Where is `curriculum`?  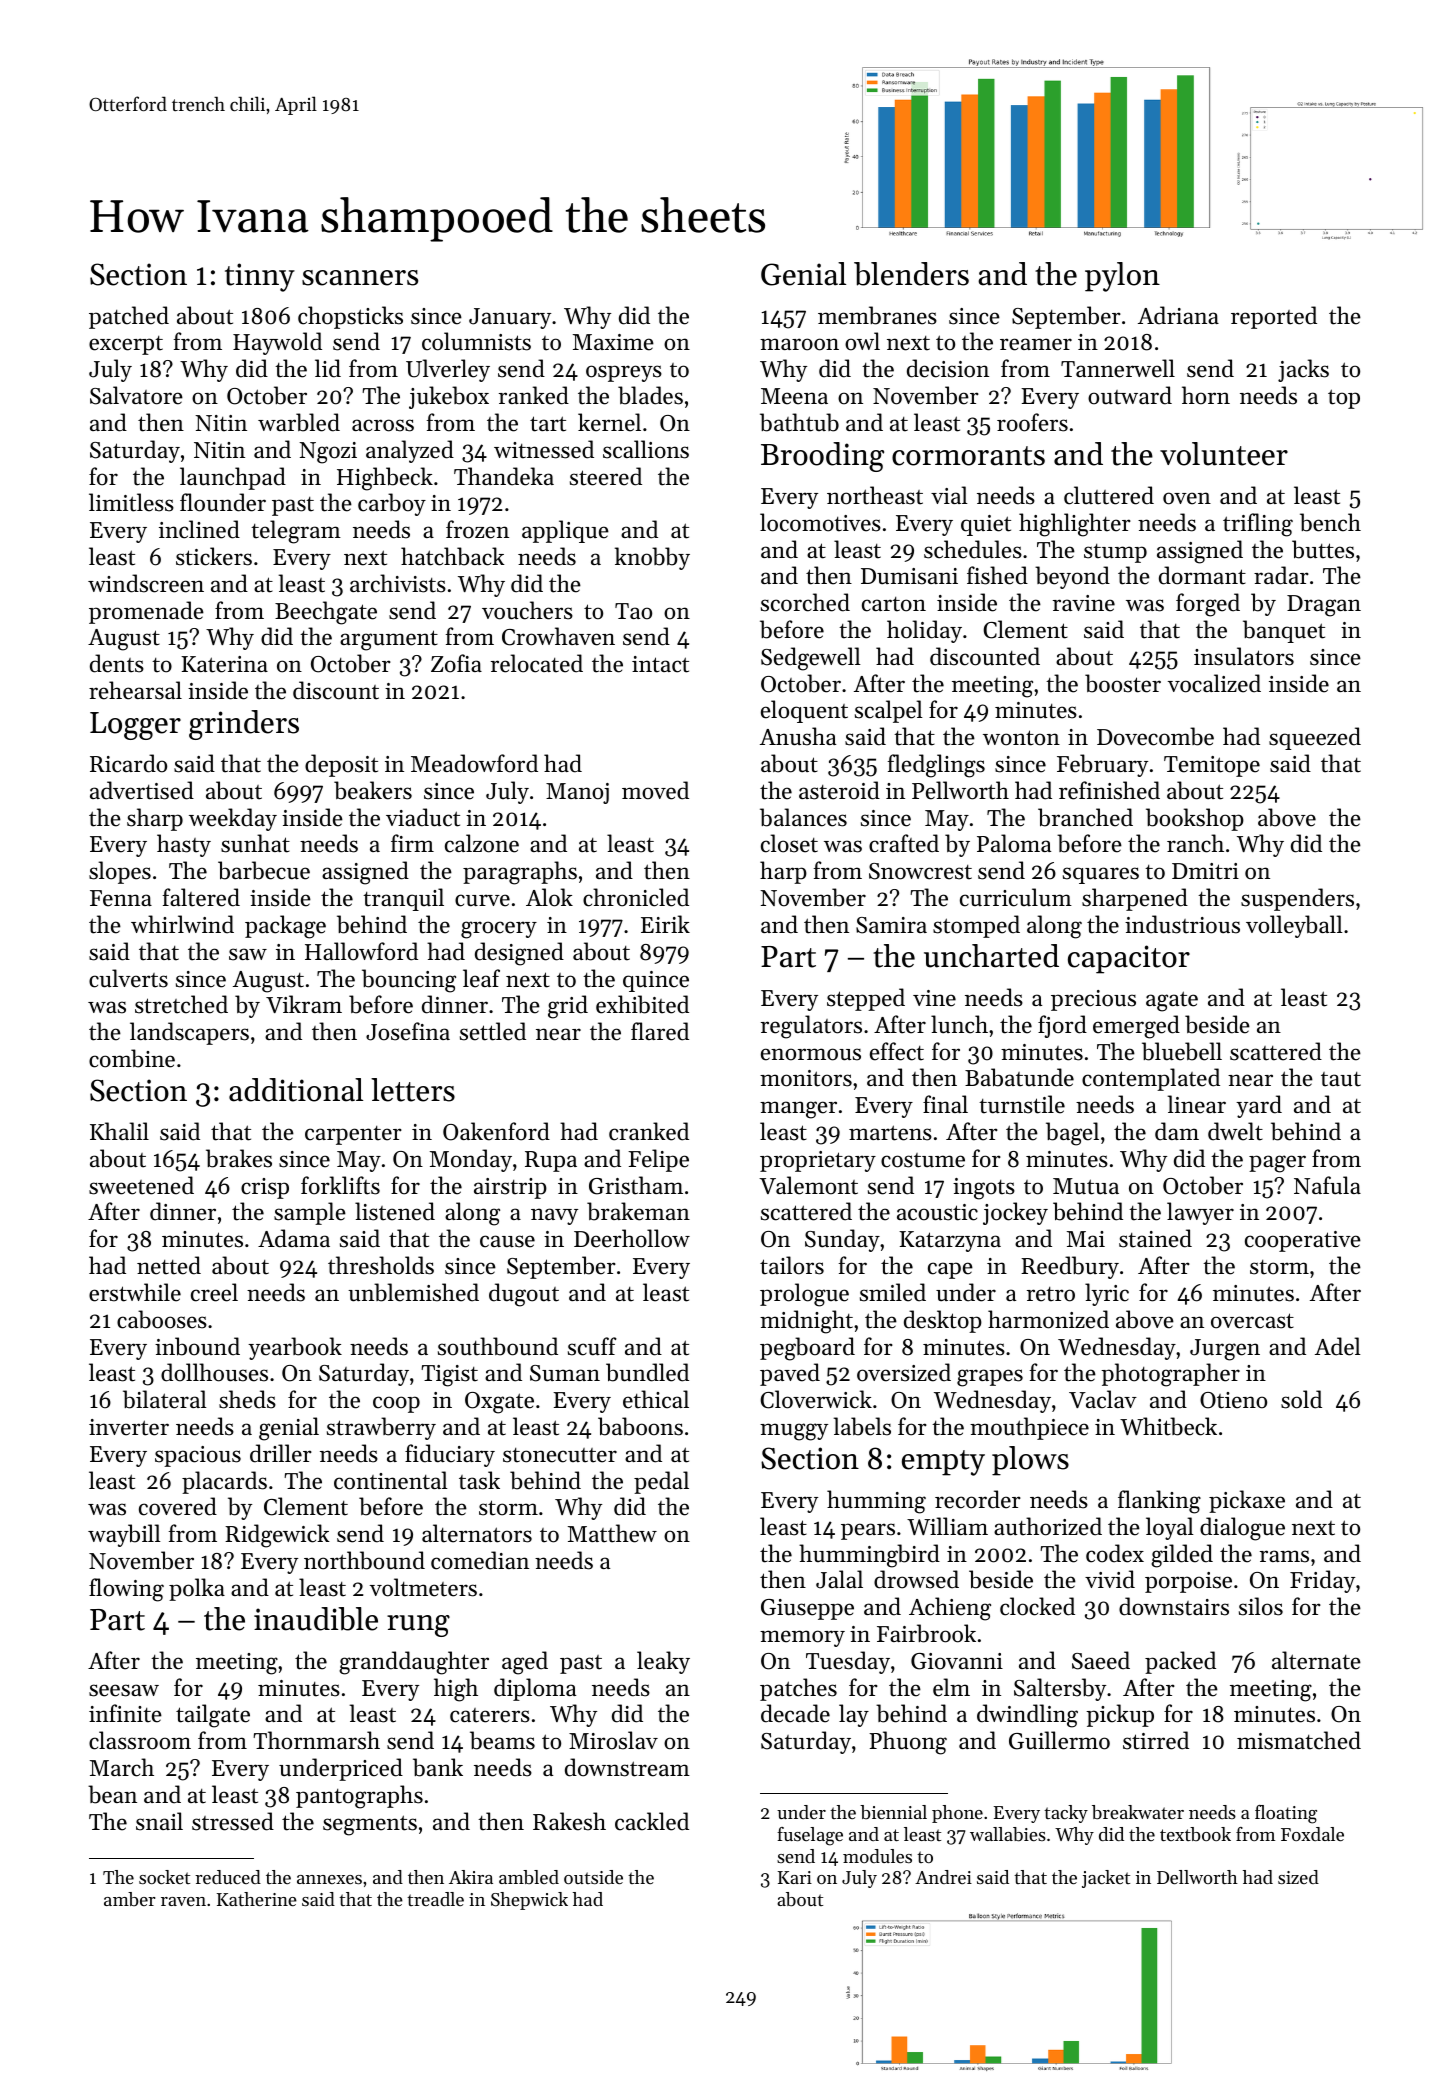
curriculum is located at coordinates (1016, 897).
